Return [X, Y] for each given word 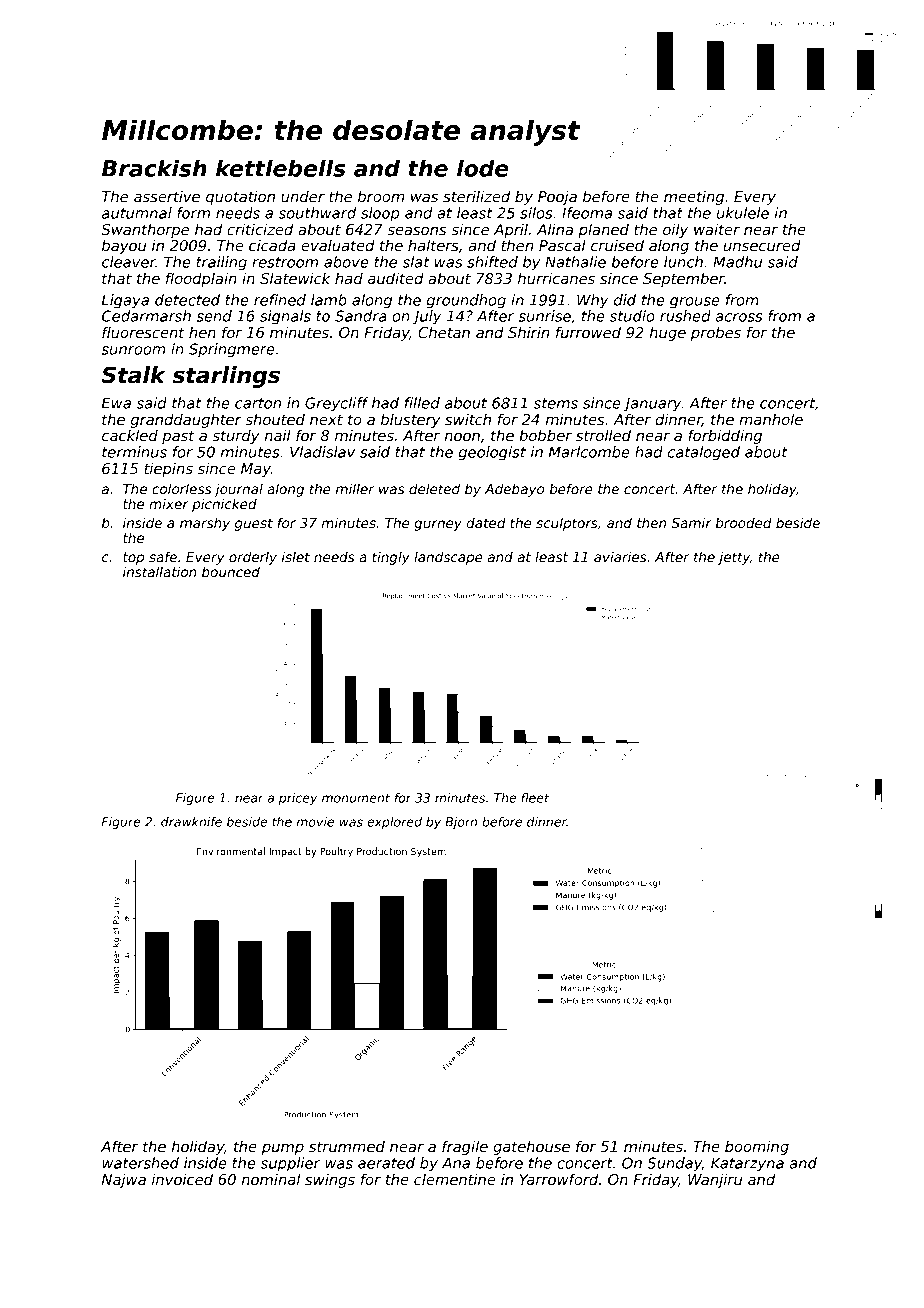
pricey [298, 799]
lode [483, 168]
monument [356, 798]
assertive [167, 196]
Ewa [116, 403]
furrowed [588, 332]
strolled [603, 435]
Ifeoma [587, 213]
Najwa [124, 1181]
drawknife [191, 822]
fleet [535, 798]
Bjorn [461, 823]
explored [394, 823]
